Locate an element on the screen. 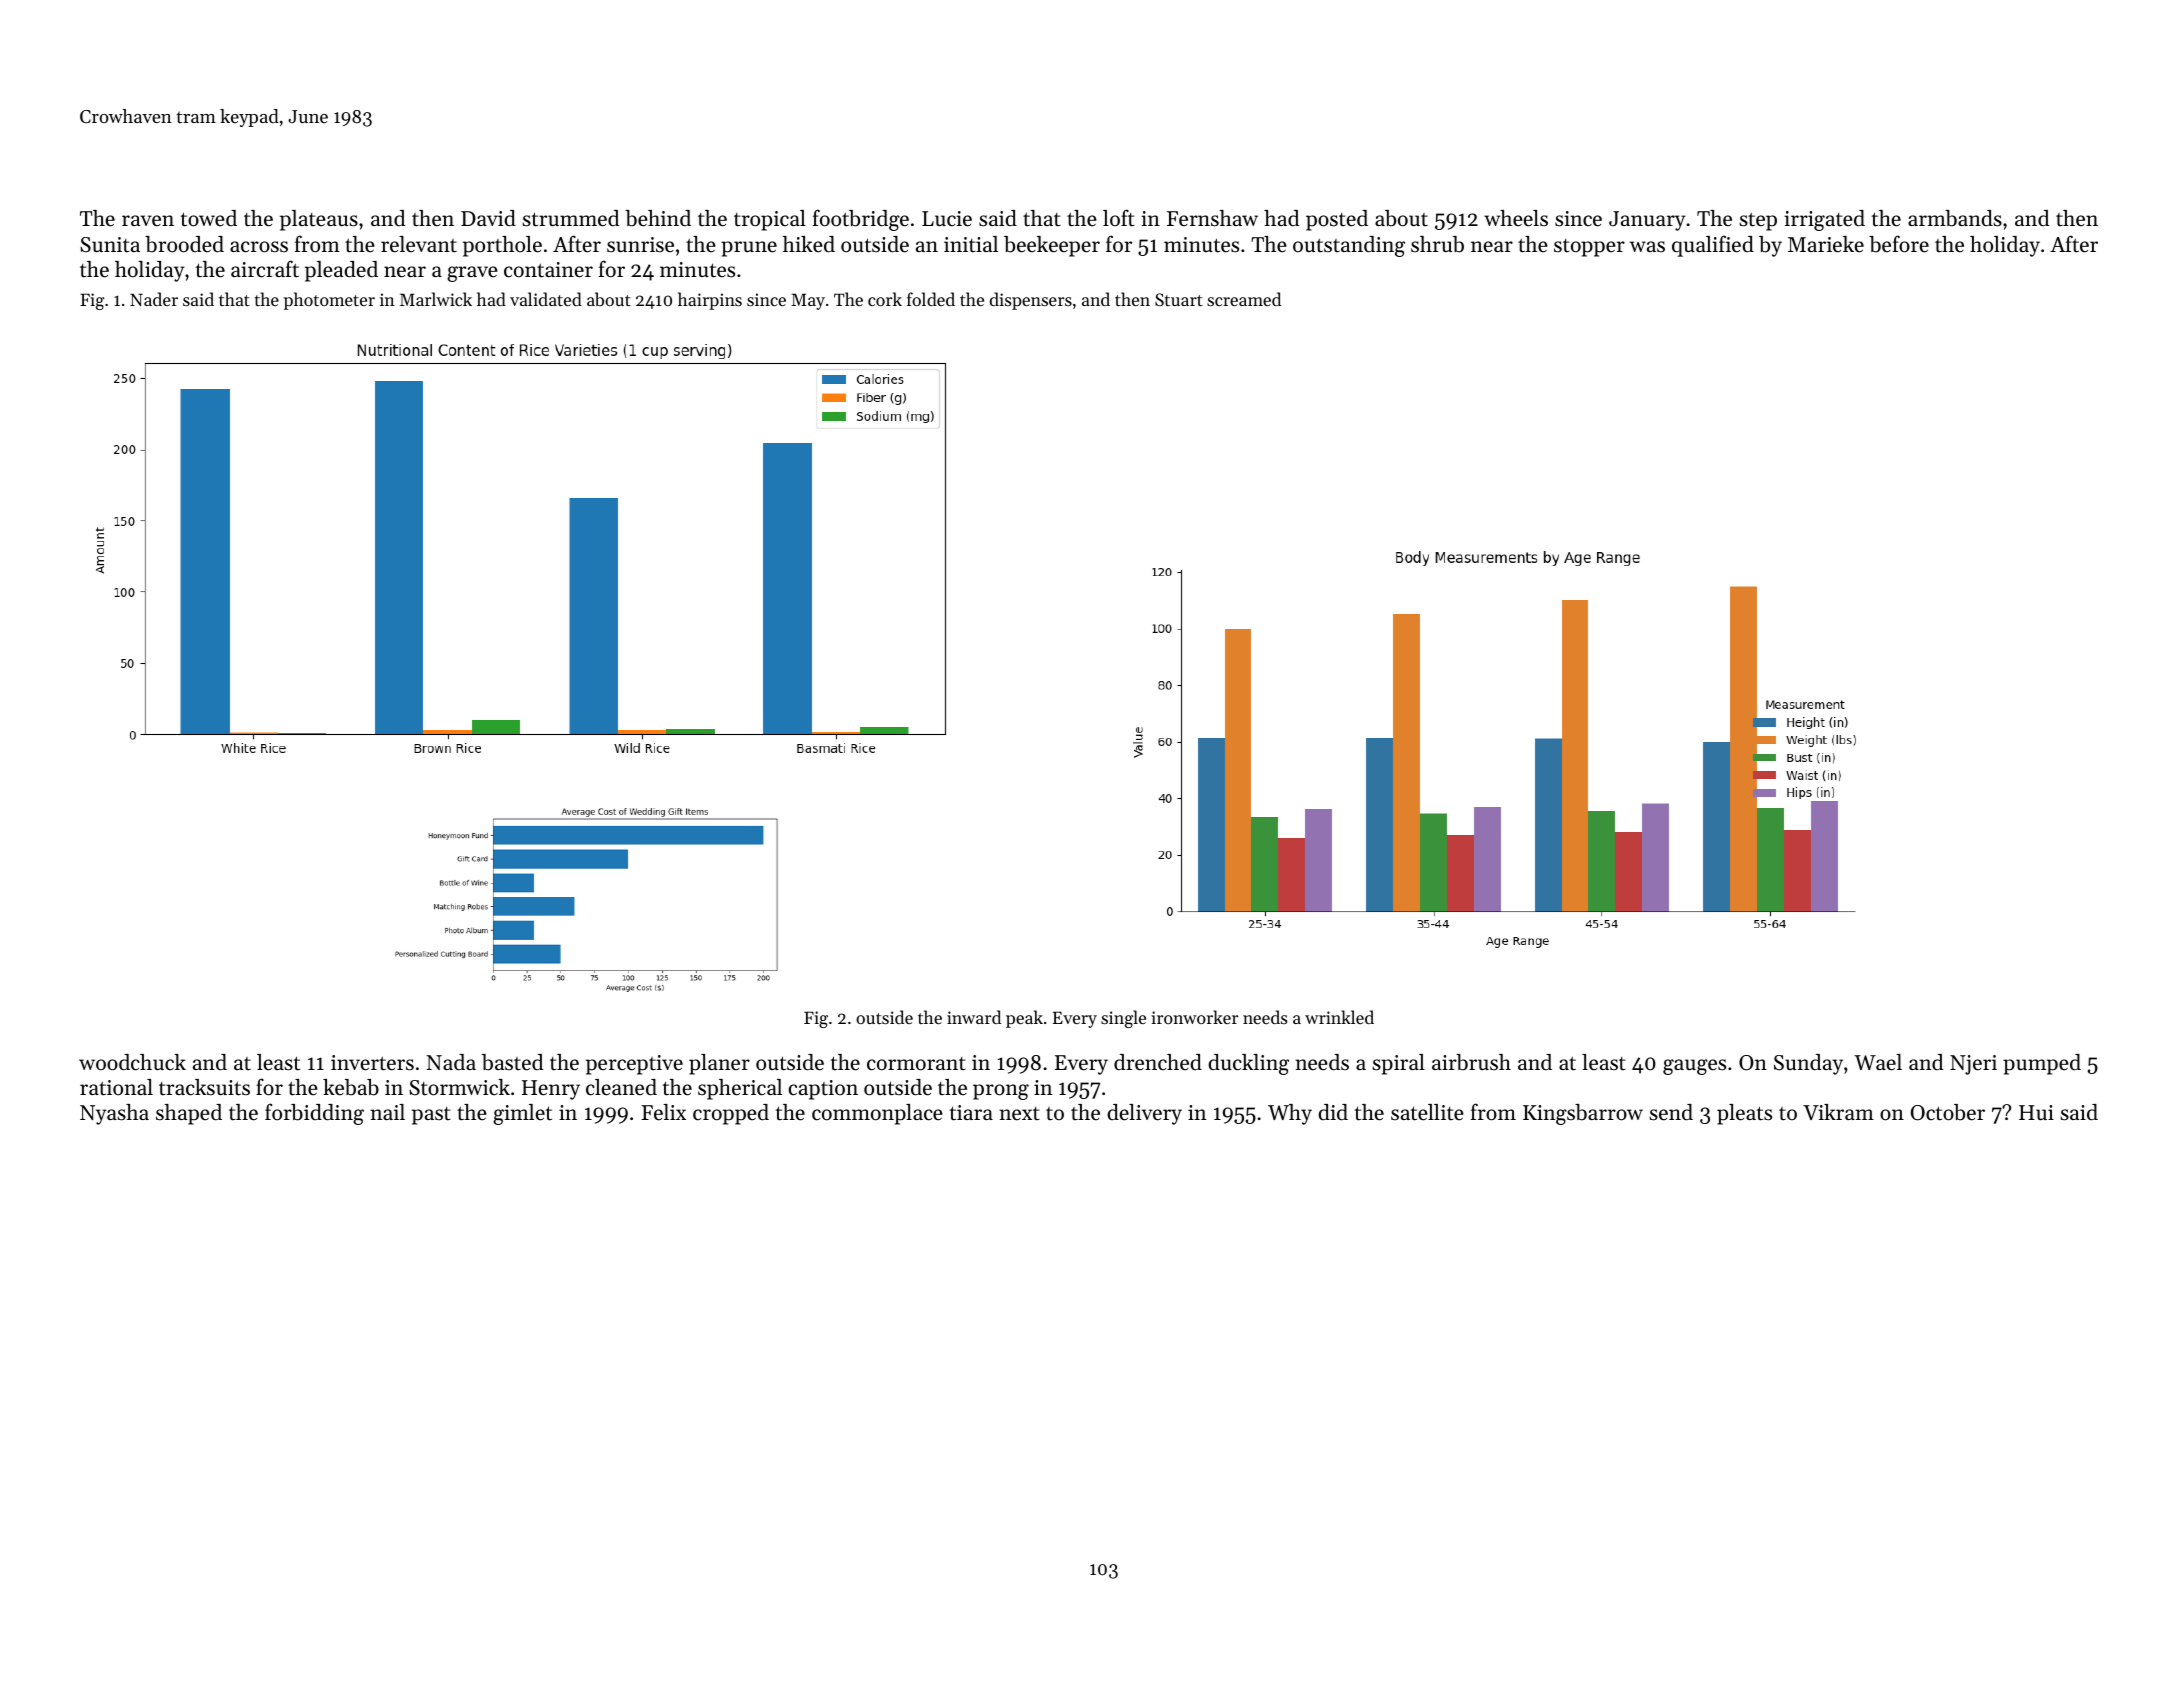  inward is located at coordinates (974, 1017).
